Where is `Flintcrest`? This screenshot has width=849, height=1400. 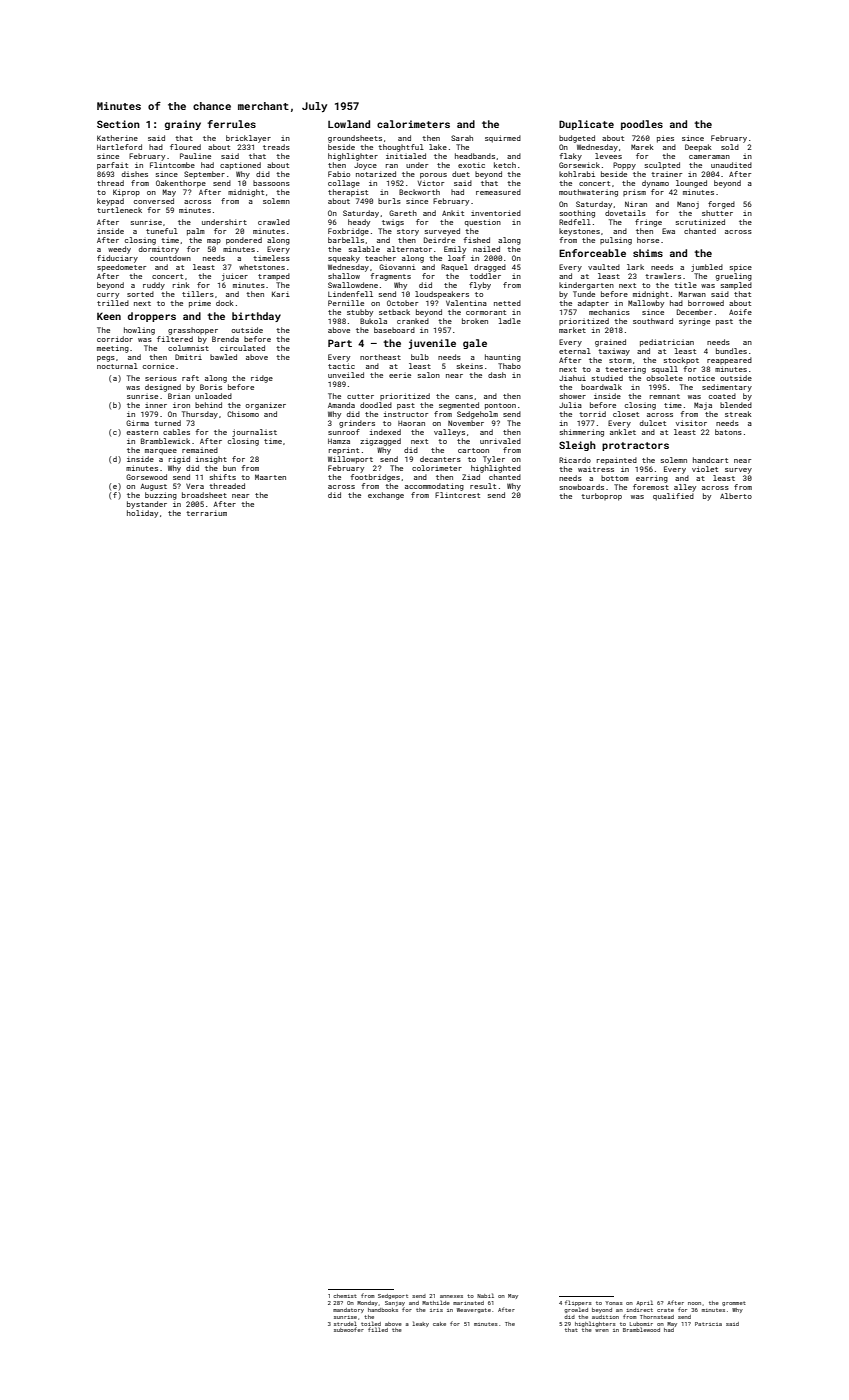
Flintcrest is located at coordinates (457, 495).
